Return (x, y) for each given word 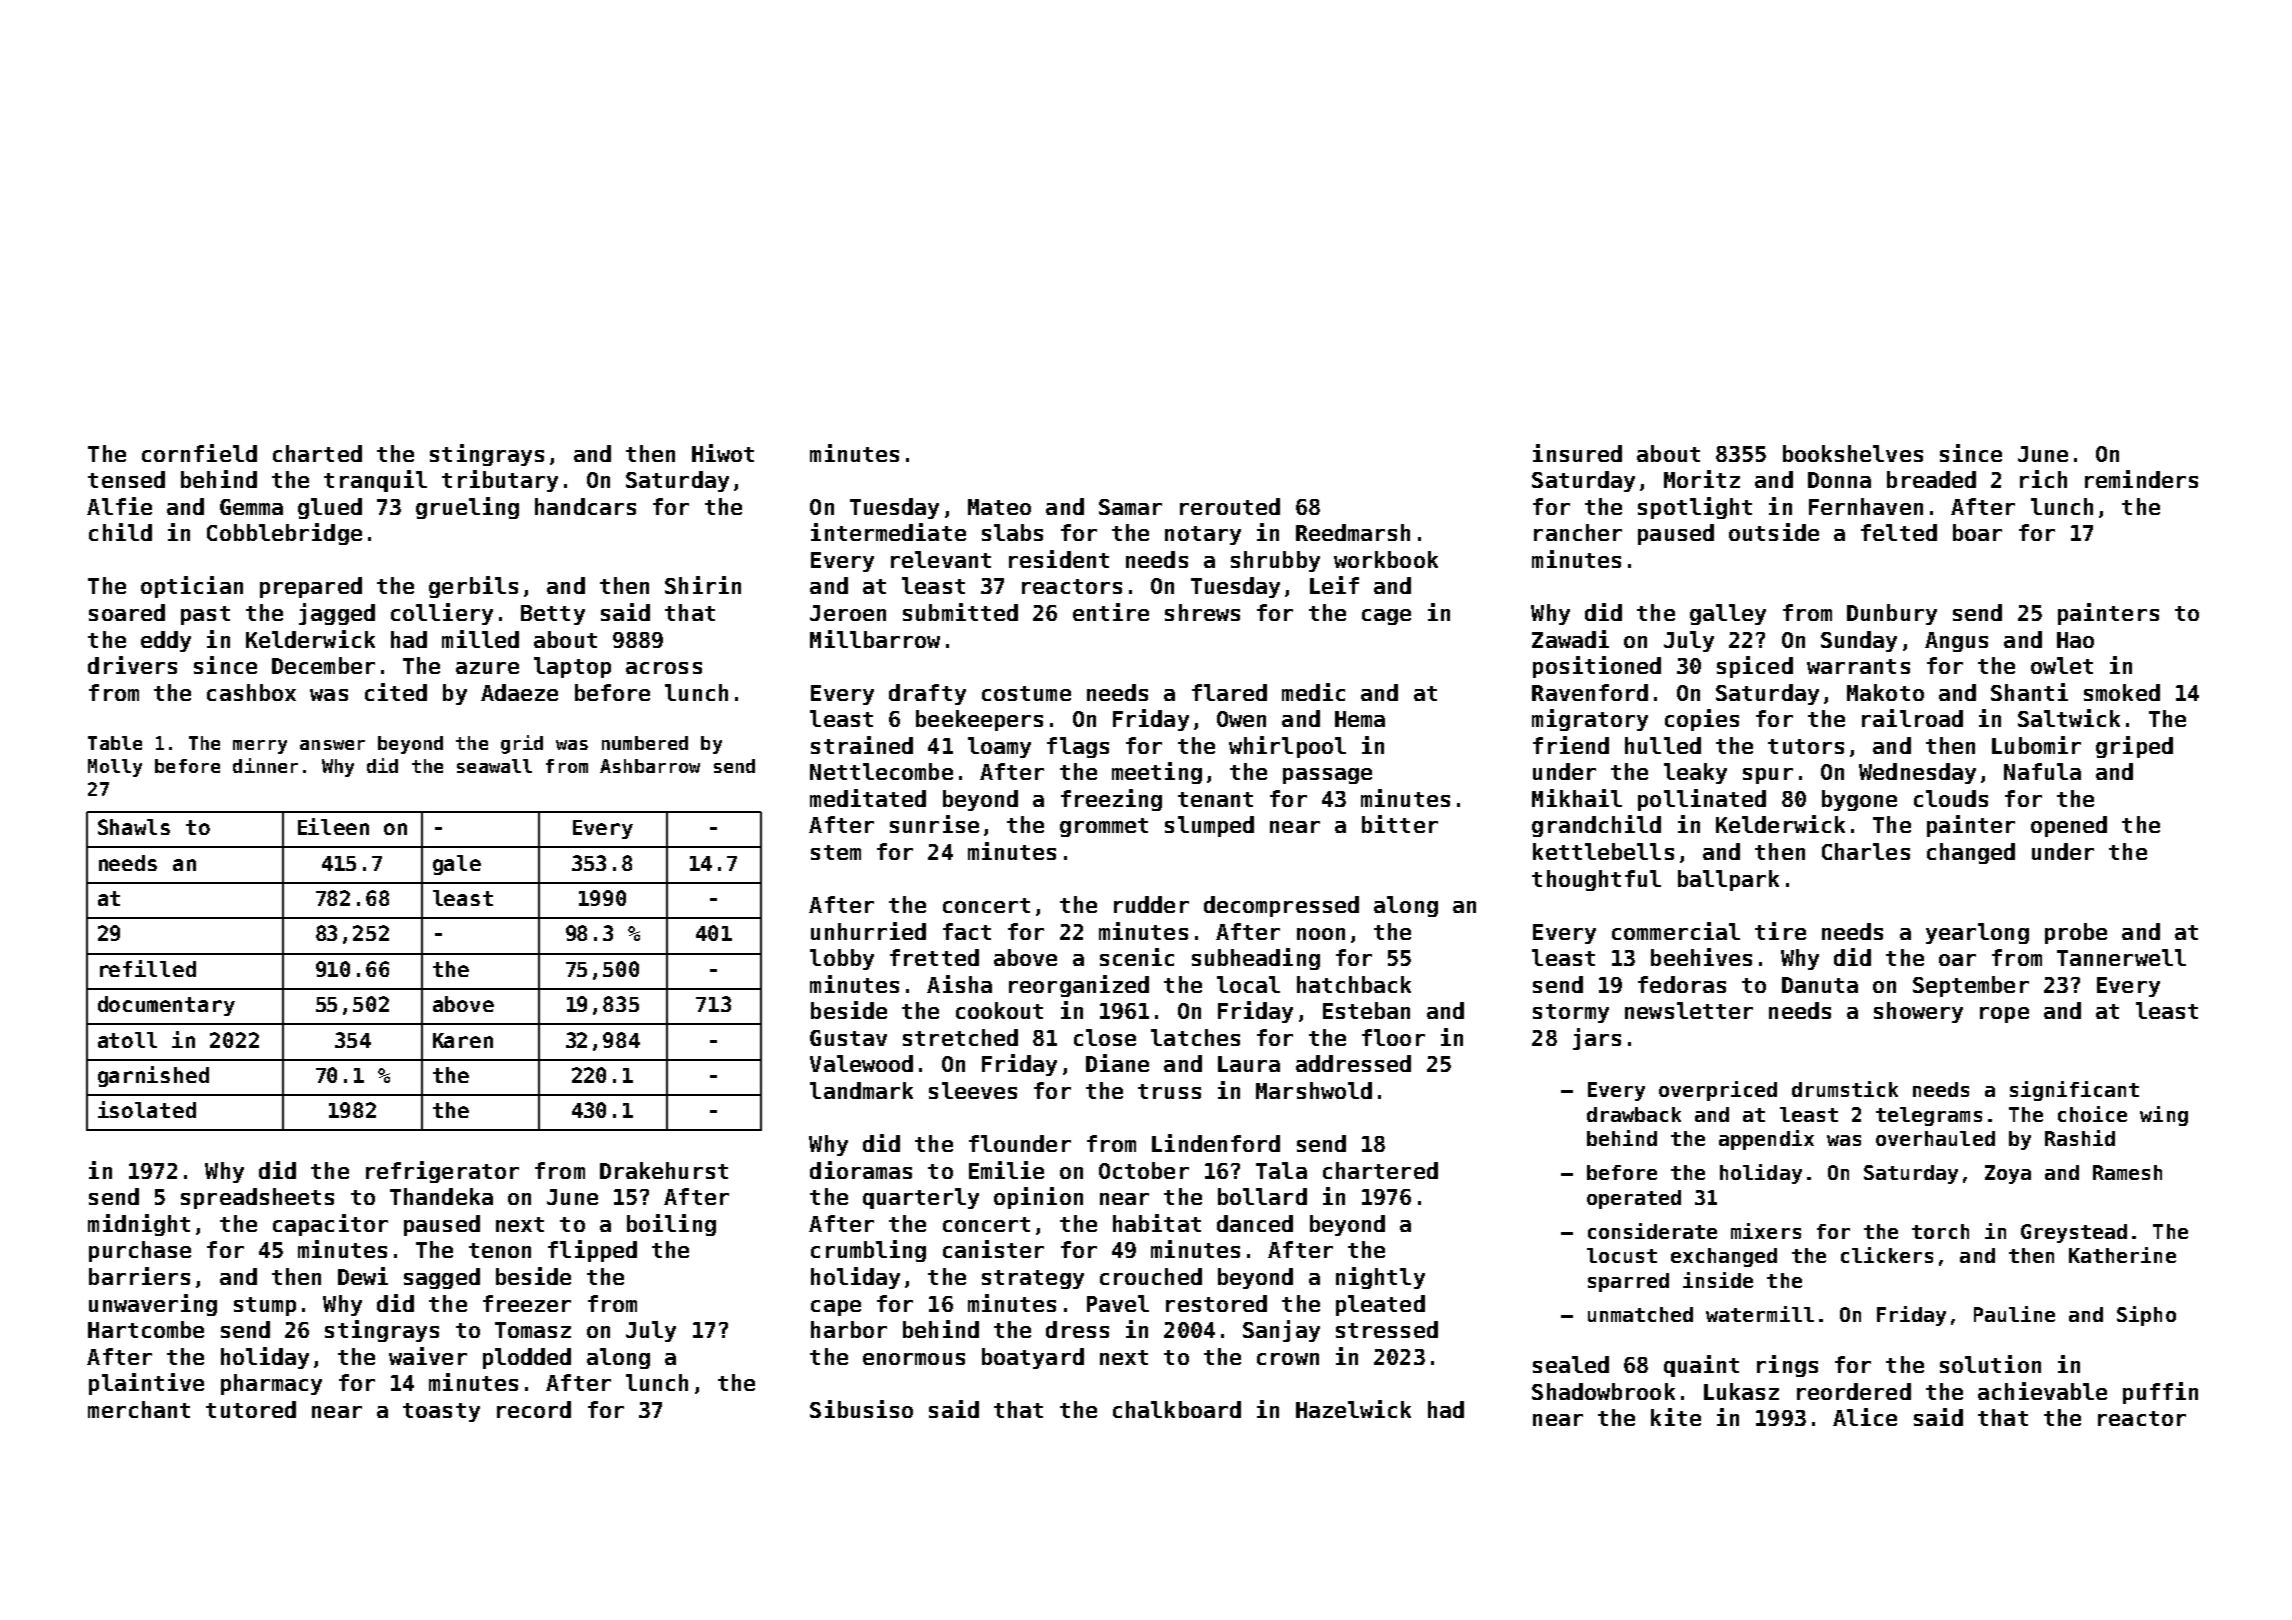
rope (2004, 1015)
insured (1577, 453)
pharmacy (271, 1384)
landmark (861, 1090)
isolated (147, 1109)
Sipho (2146, 1316)
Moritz (1702, 479)
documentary (166, 1006)
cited (396, 692)
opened (2069, 826)
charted (317, 453)
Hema (1360, 719)
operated (1634, 1199)
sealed (1571, 1364)
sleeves (973, 1090)
